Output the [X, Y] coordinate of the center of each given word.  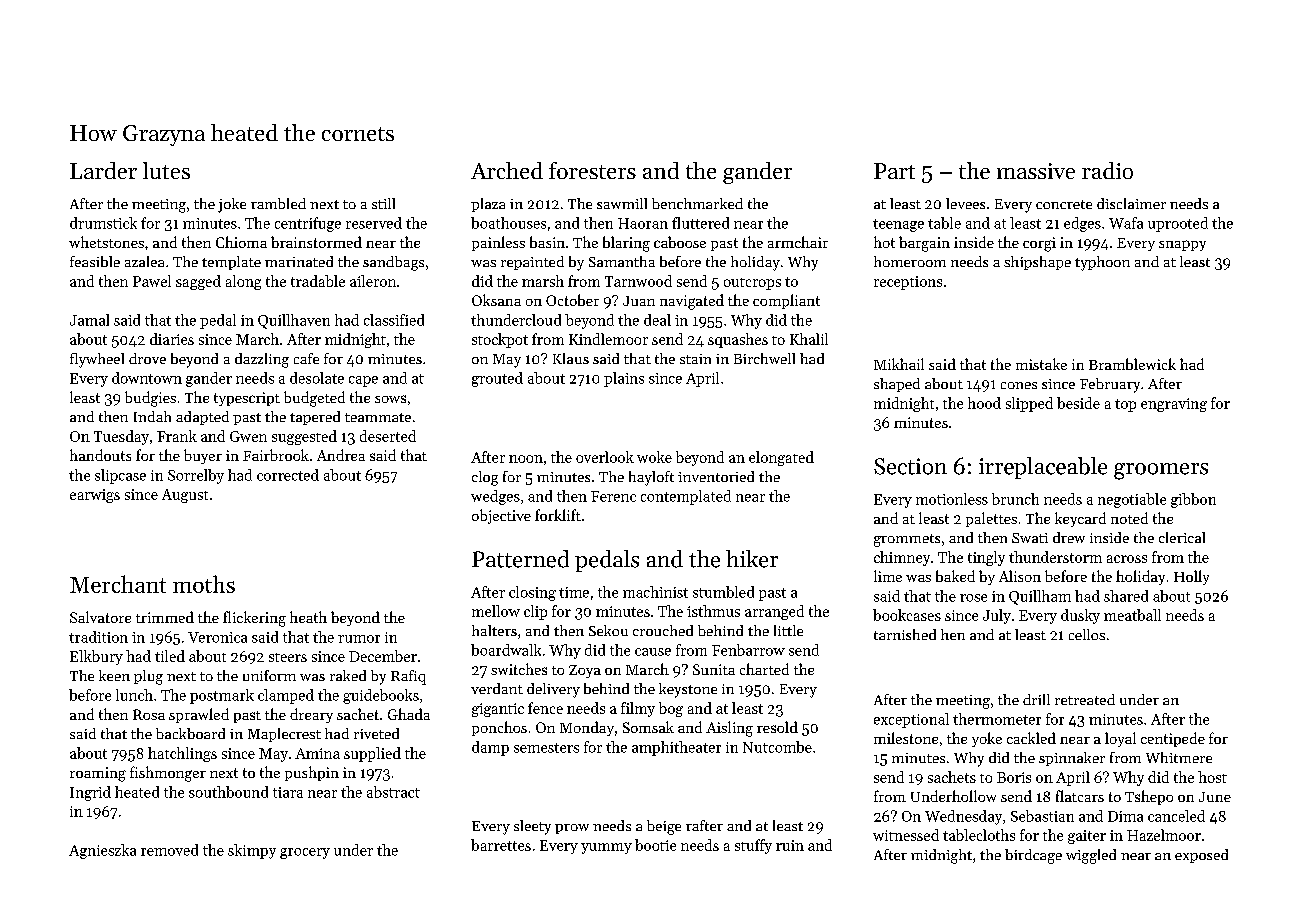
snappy [1182, 245]
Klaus [571, 358]
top [1125, 405]
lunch [134, 695]
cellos [1087, 634]
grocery [305, 853]
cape [363, 381]
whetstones [106, 242]
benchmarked [697, 203]
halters [494, 630]
